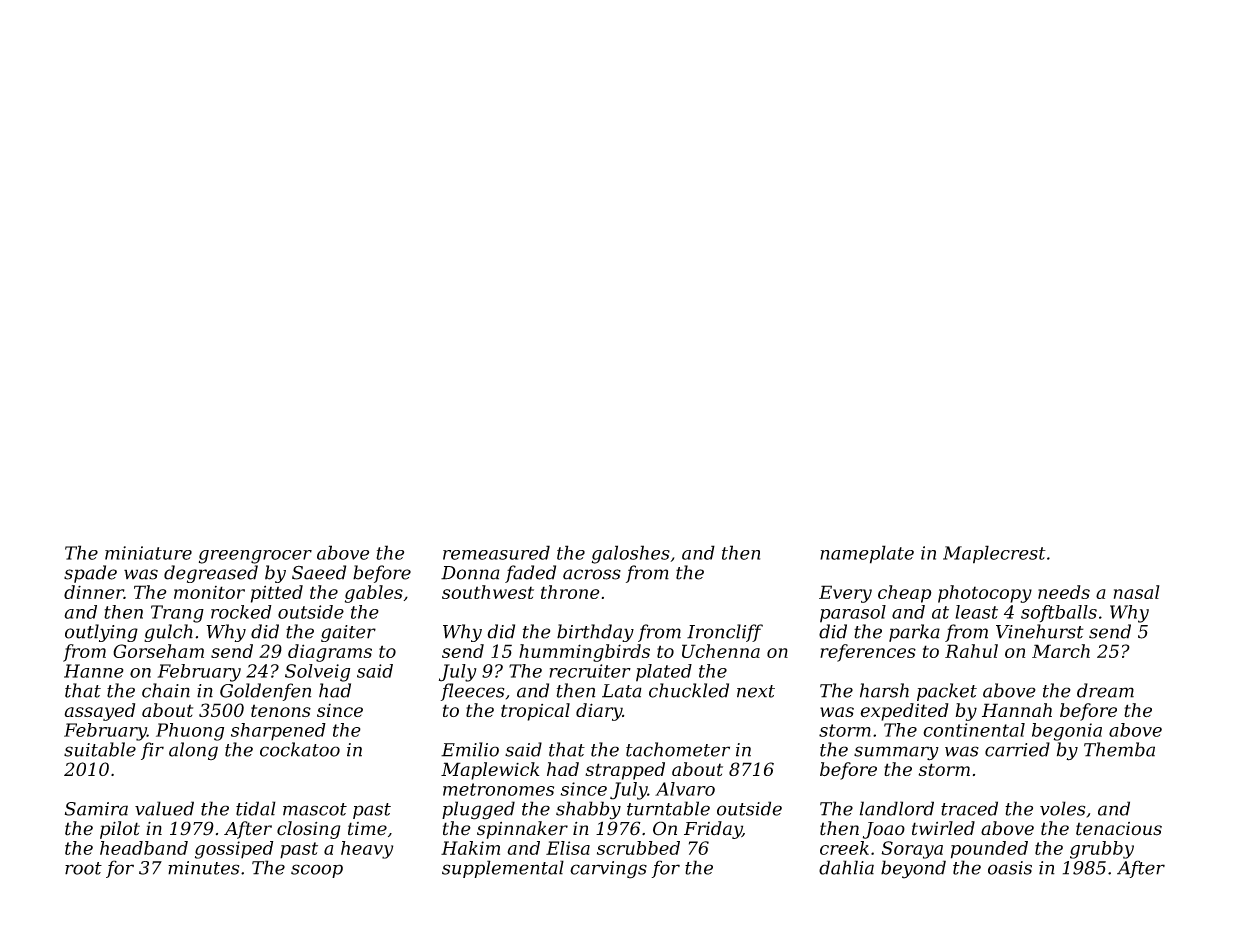 This image has height=952, width=1233. Describe the element at coordinates (904, 712) in the image. I see `expedited` at that location.
